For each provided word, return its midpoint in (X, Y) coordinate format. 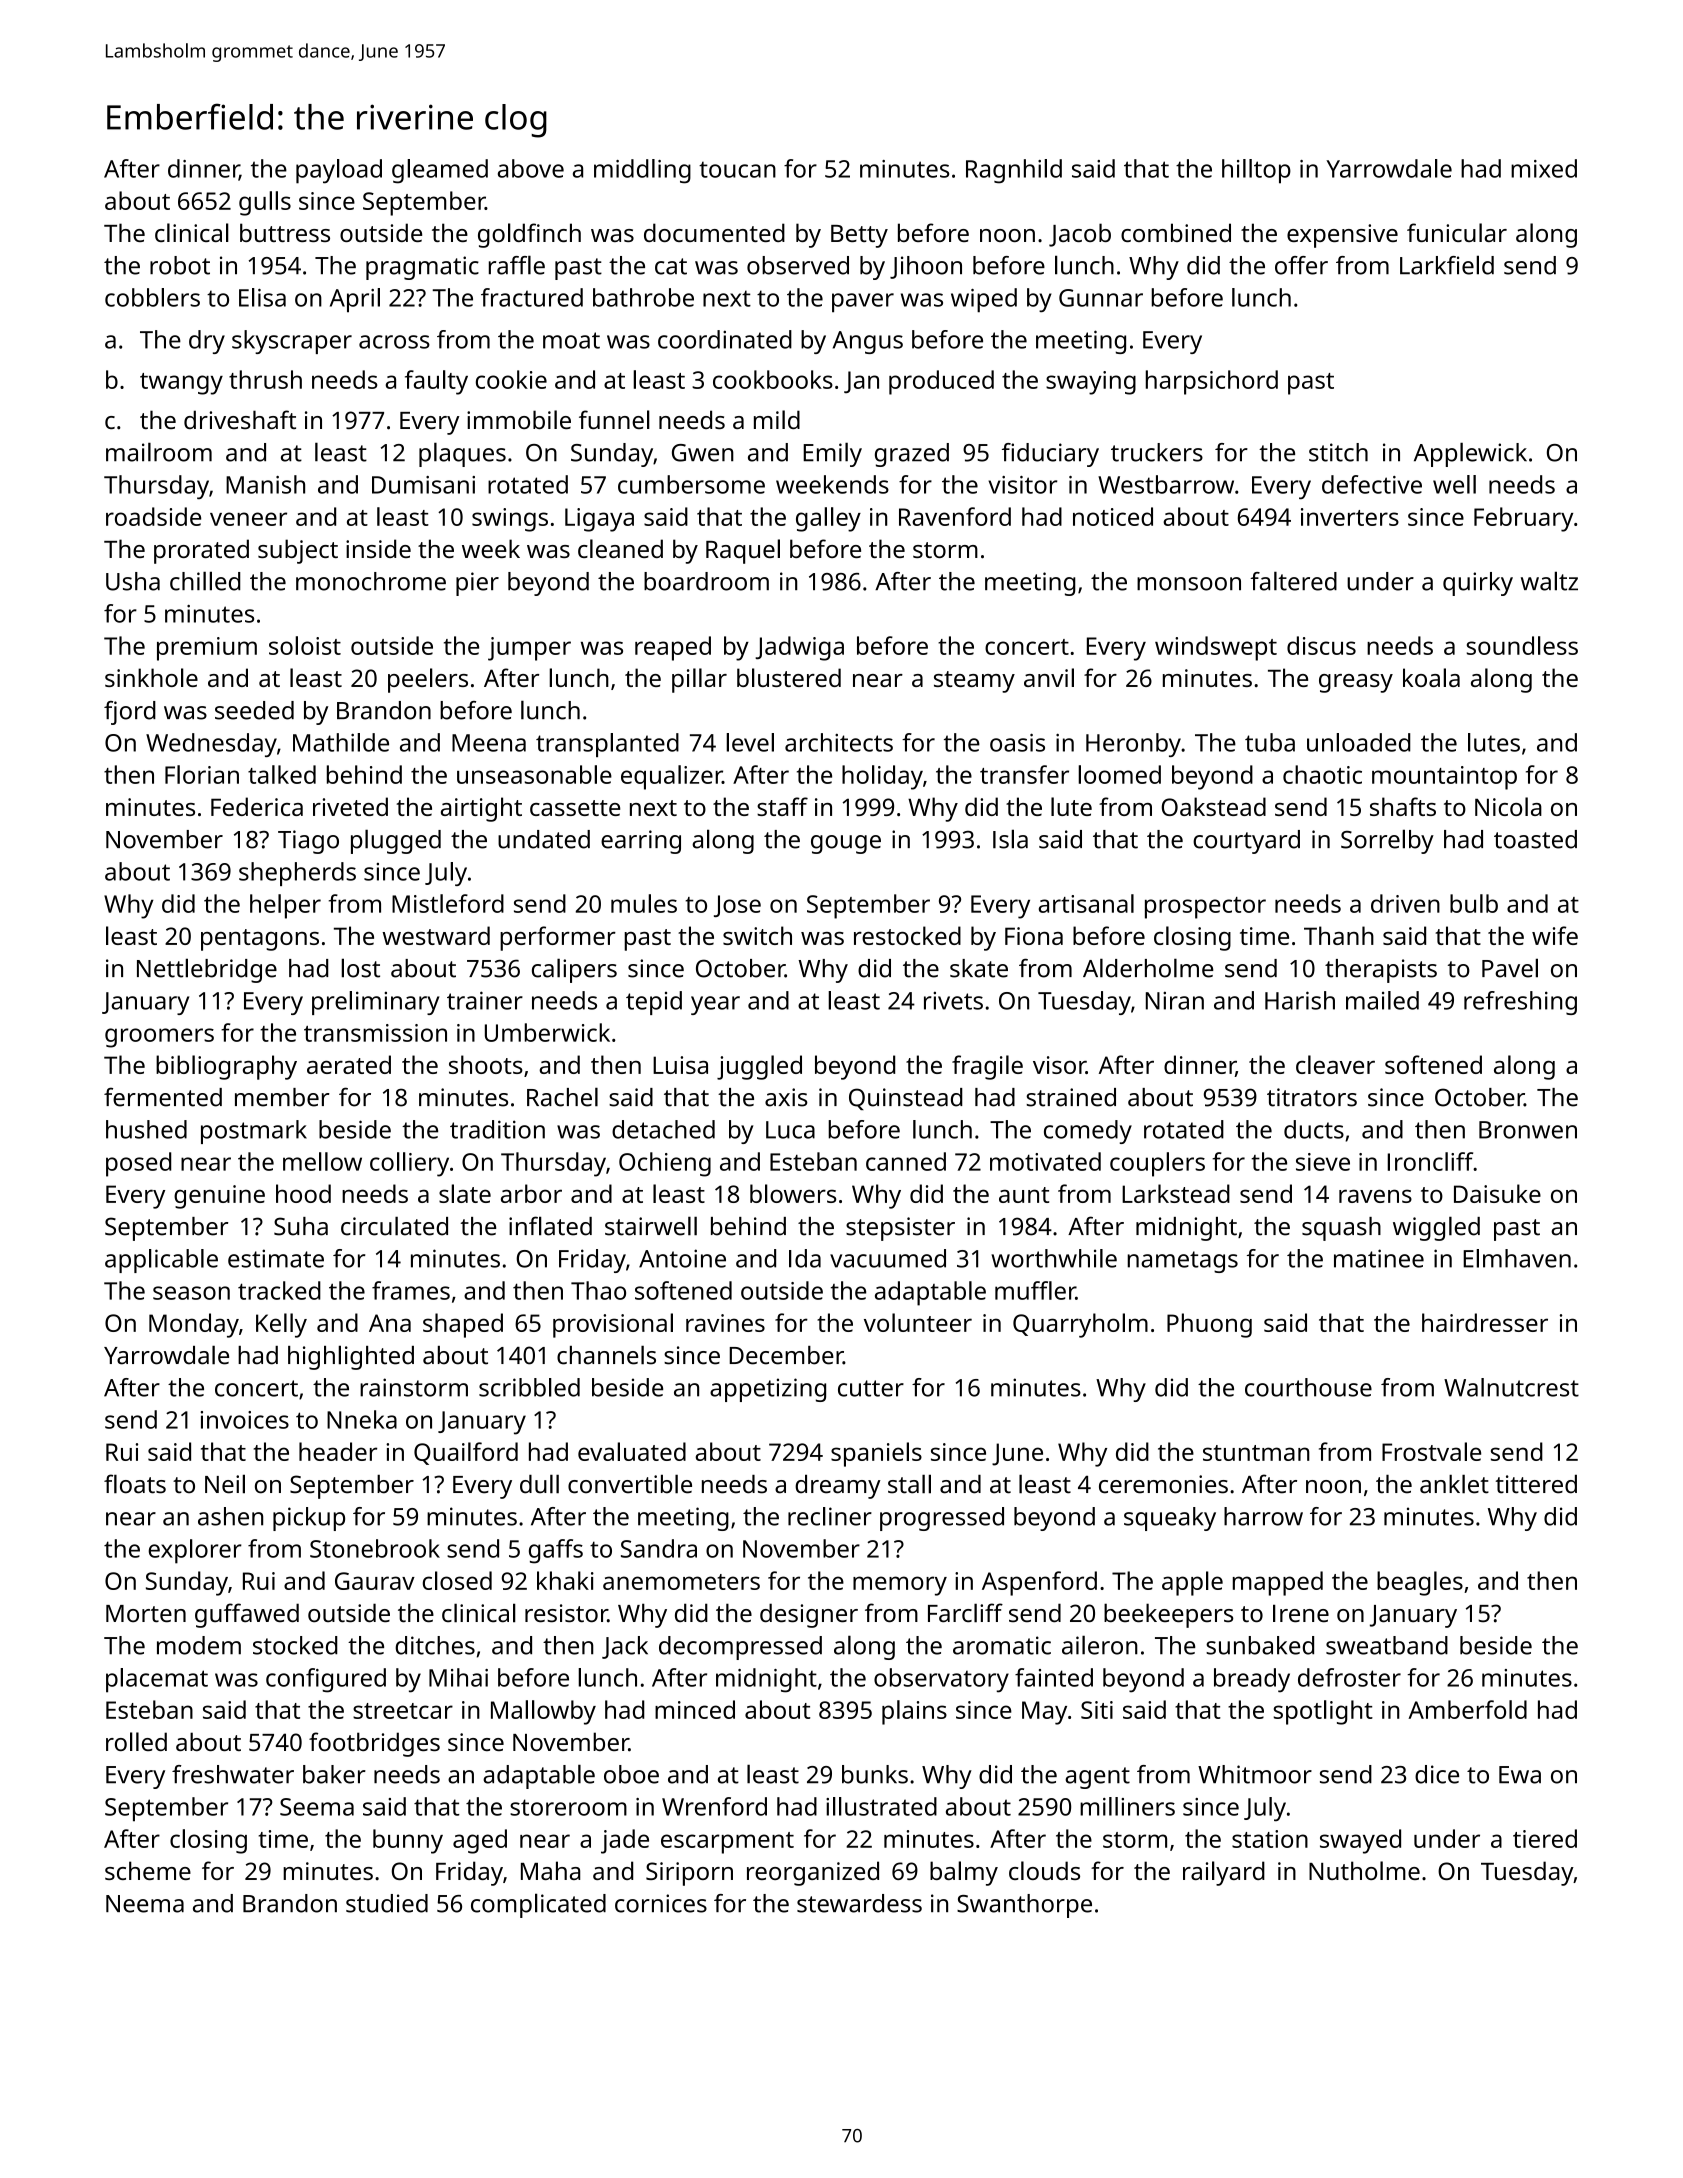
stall (909, 1484)
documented (714, 232)
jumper (529, 649)
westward (436, 935)
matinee (1379, 1258)
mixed (1544, 168)
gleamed (440, 171)
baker (334, 1774)
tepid (654, 1003)
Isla (1010, 839)
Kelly (281, 1325)
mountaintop (1444, 778)
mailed (1382, 1000)
